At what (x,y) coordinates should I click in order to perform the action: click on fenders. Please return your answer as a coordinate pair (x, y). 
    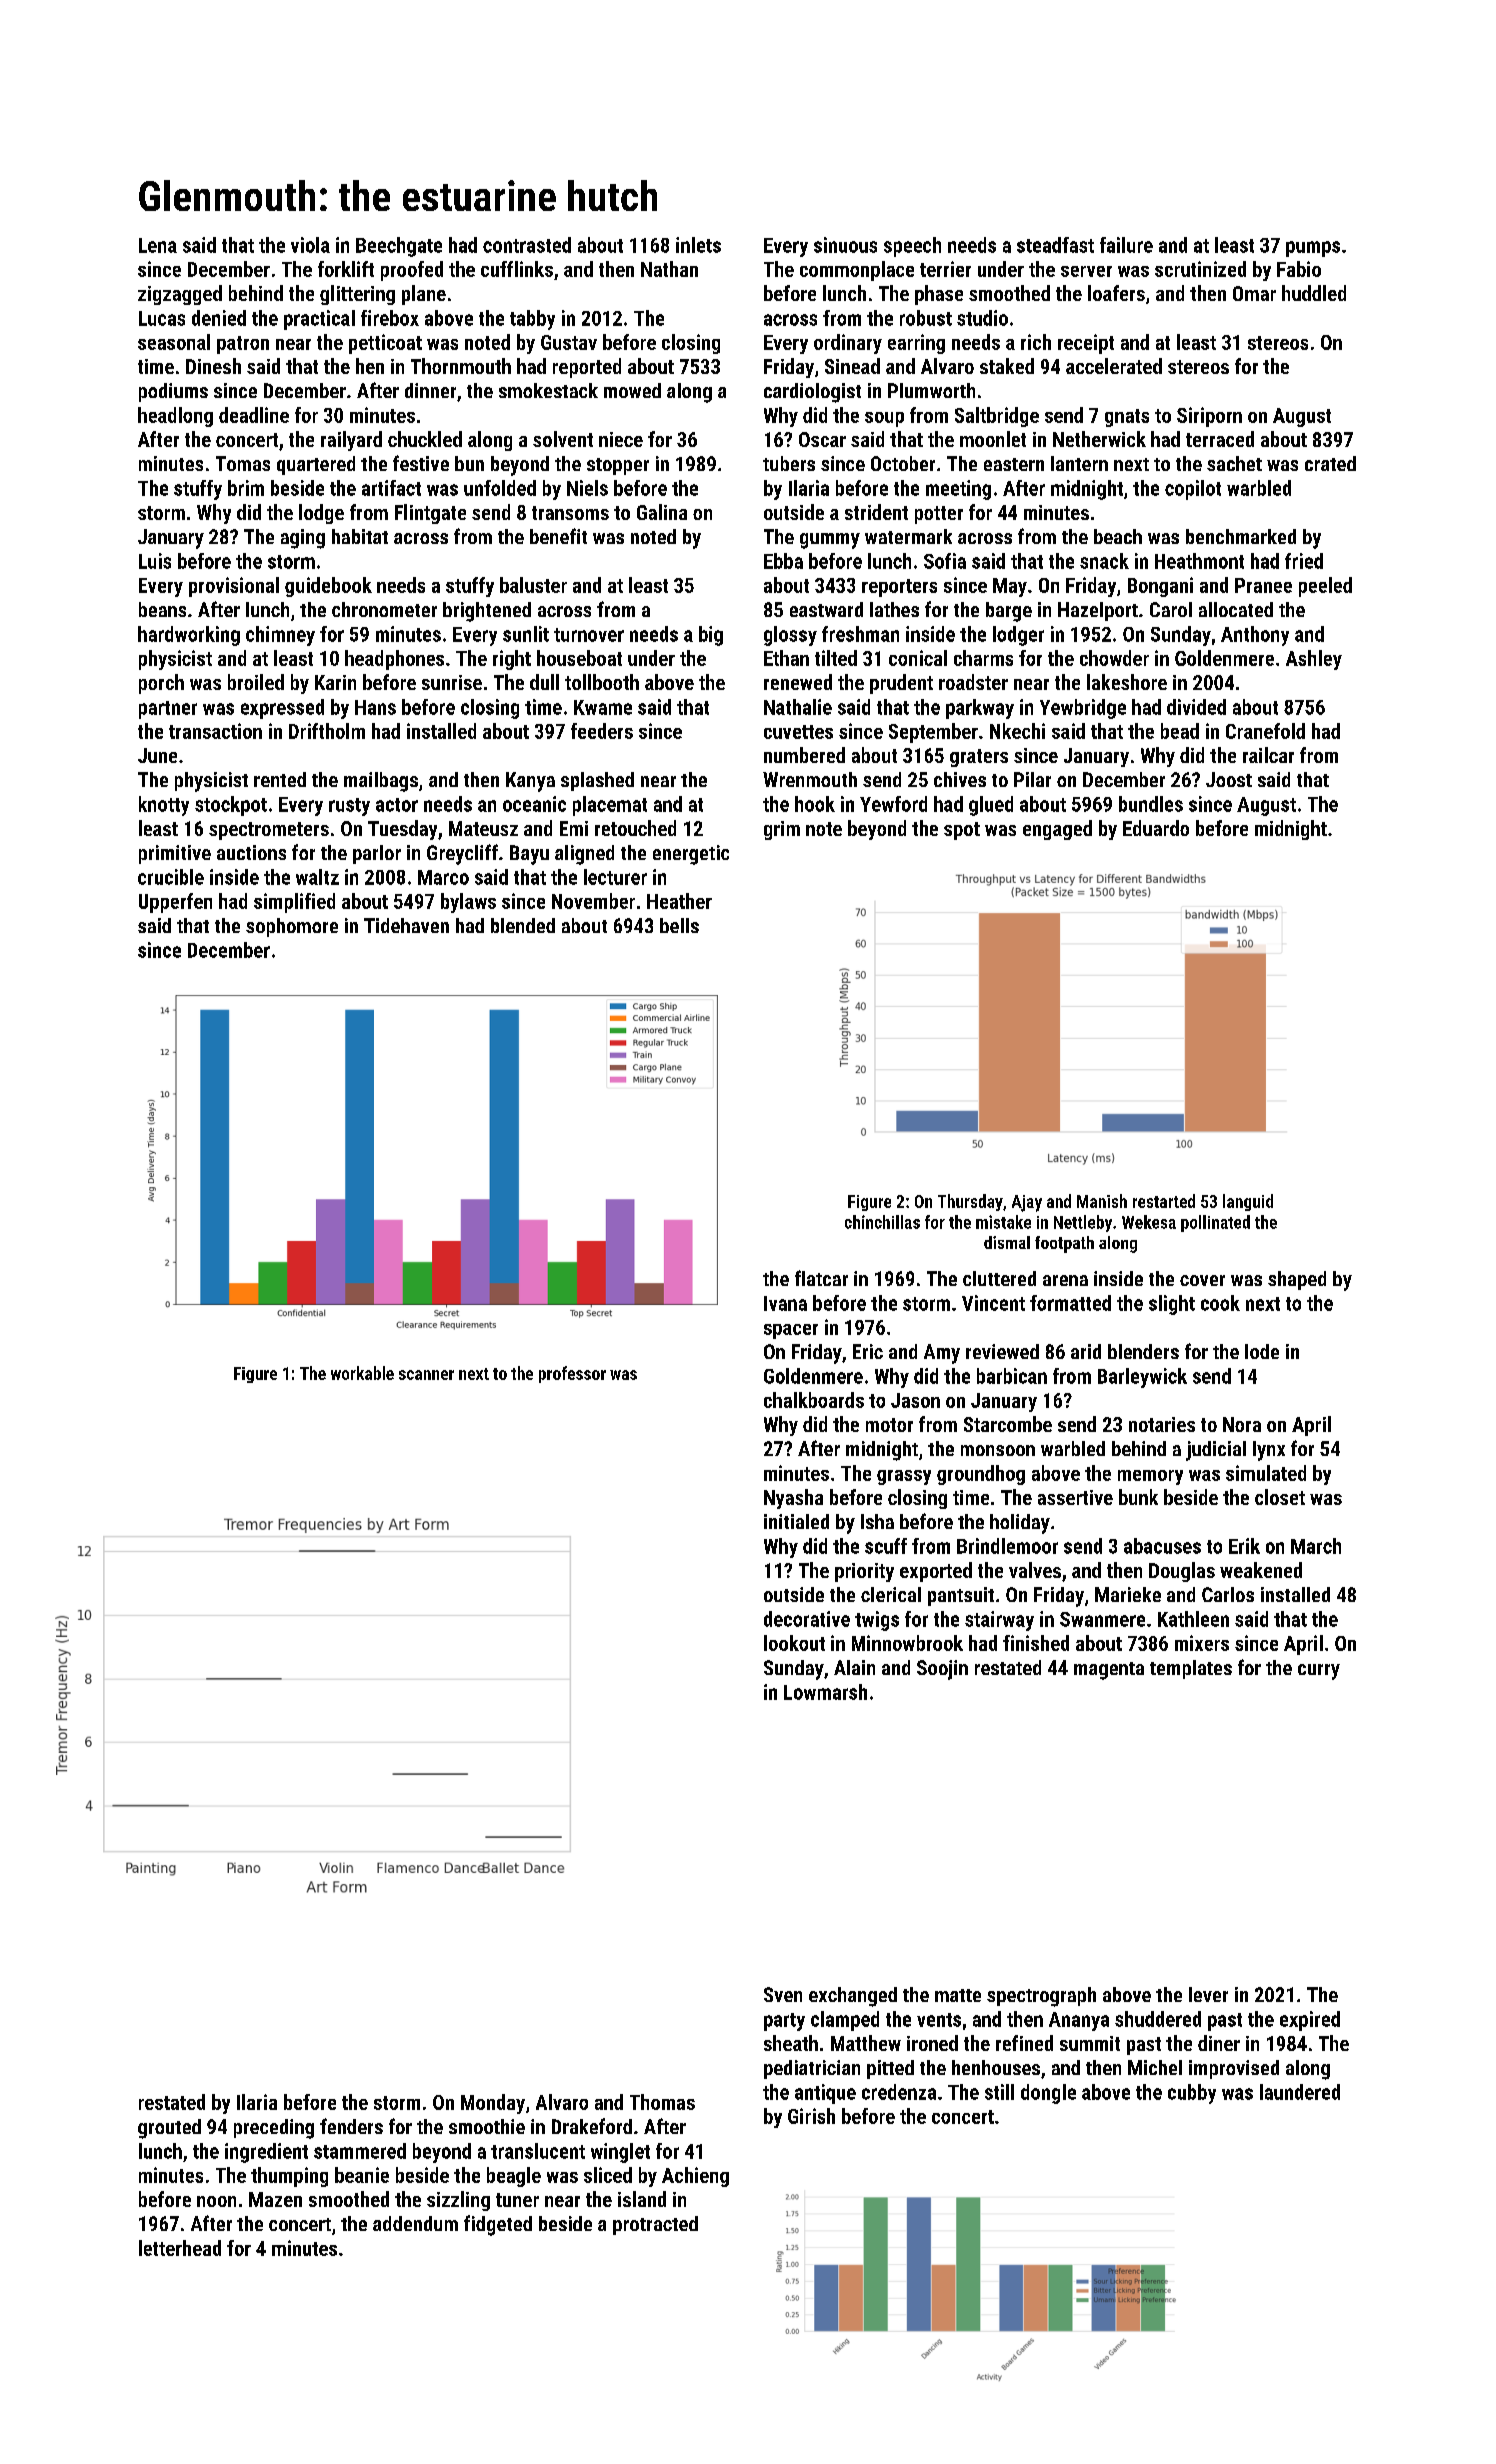
    Looking at the image, I should click on (351, 2126).
